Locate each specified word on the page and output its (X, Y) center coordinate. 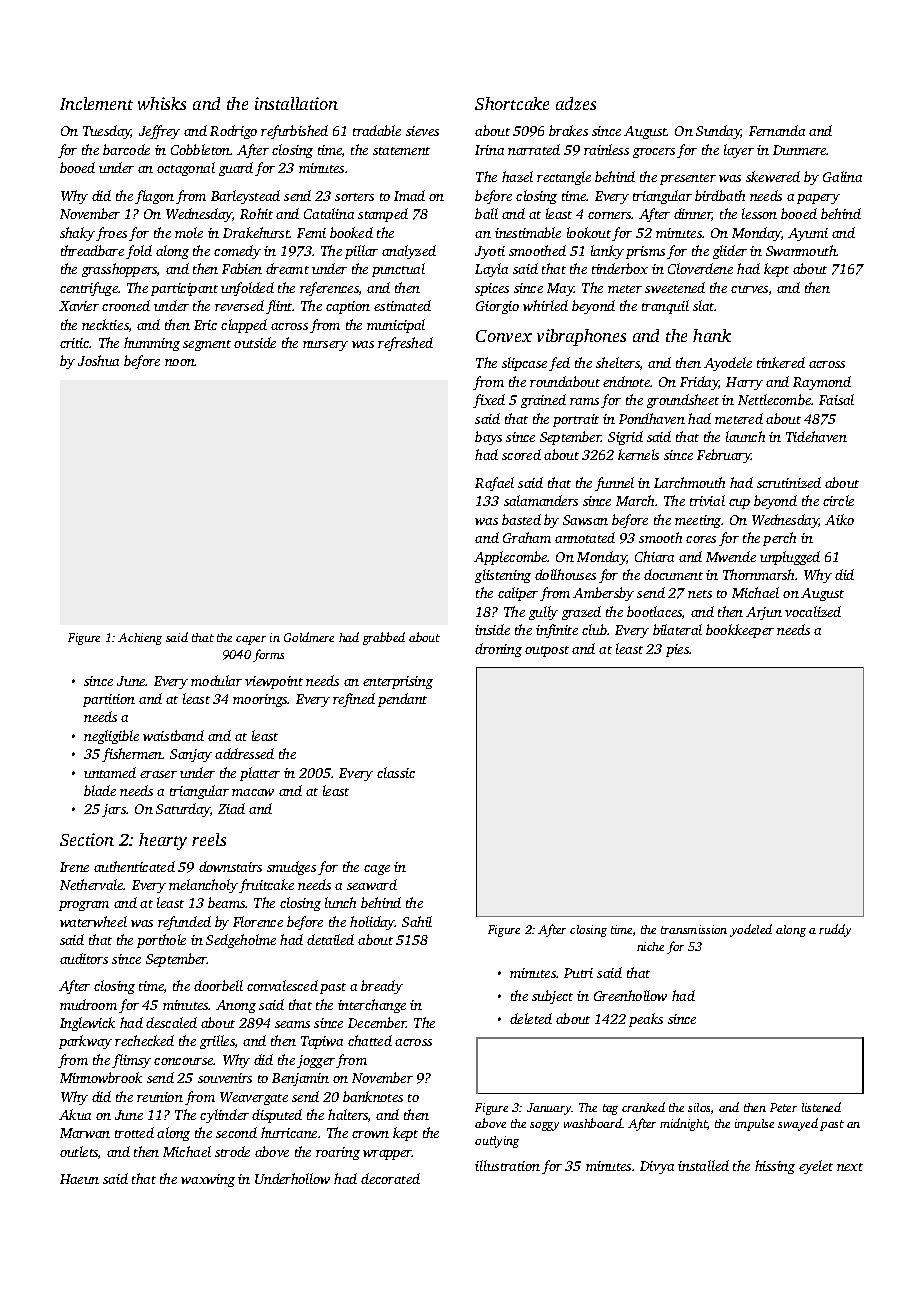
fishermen (132, 755)
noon (180, 362)
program (84, 906)
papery (818, 199)
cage (377, 870)
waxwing (208, 1180)
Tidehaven (816, 436)
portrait (576, 420)
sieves (422, 131)
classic (396, 772)
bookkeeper (740, 631)
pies (677, 650)
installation (296, 103)
